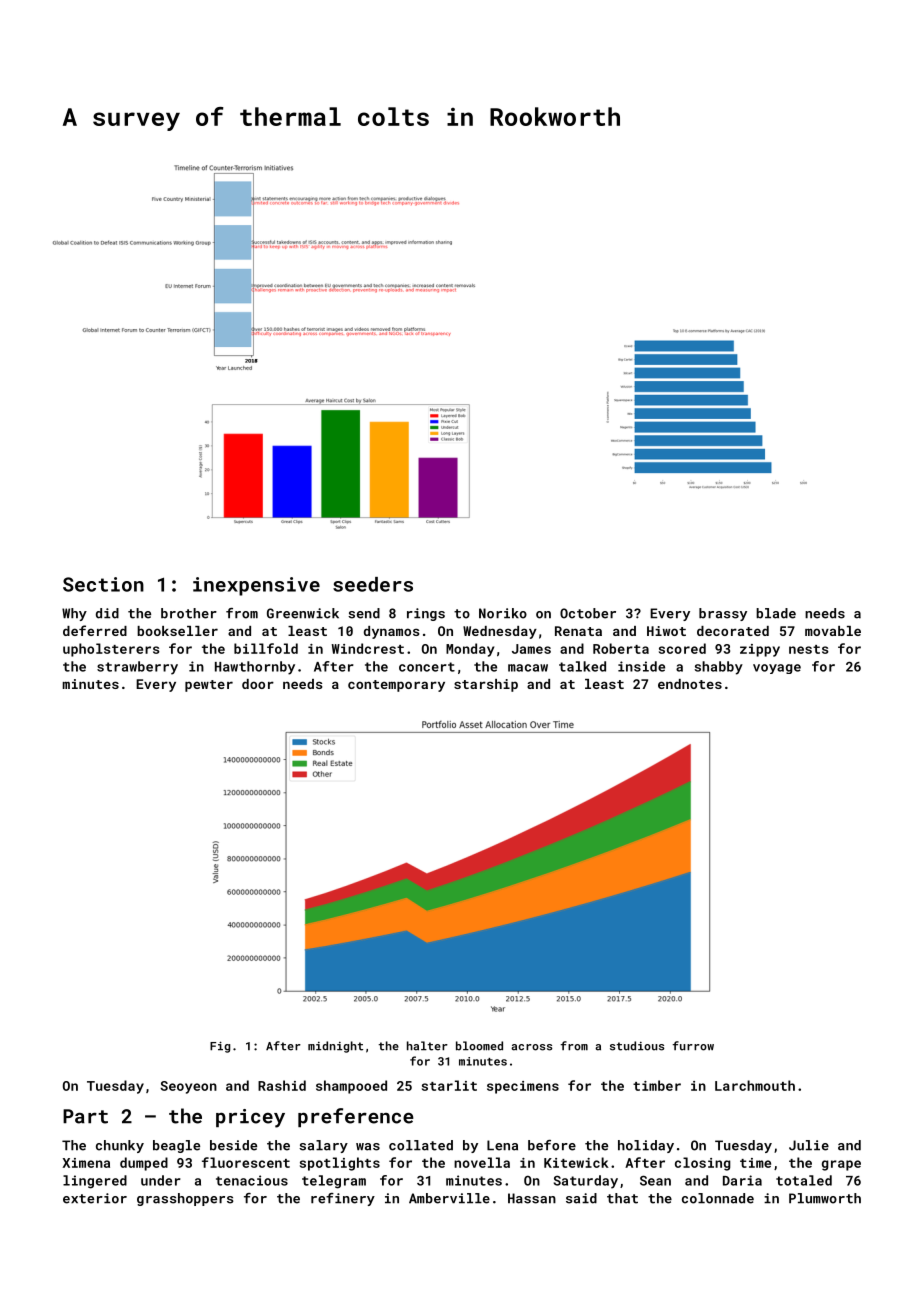 This document has width=924, height=1308. I want to click on blade, so click(776, 613).
